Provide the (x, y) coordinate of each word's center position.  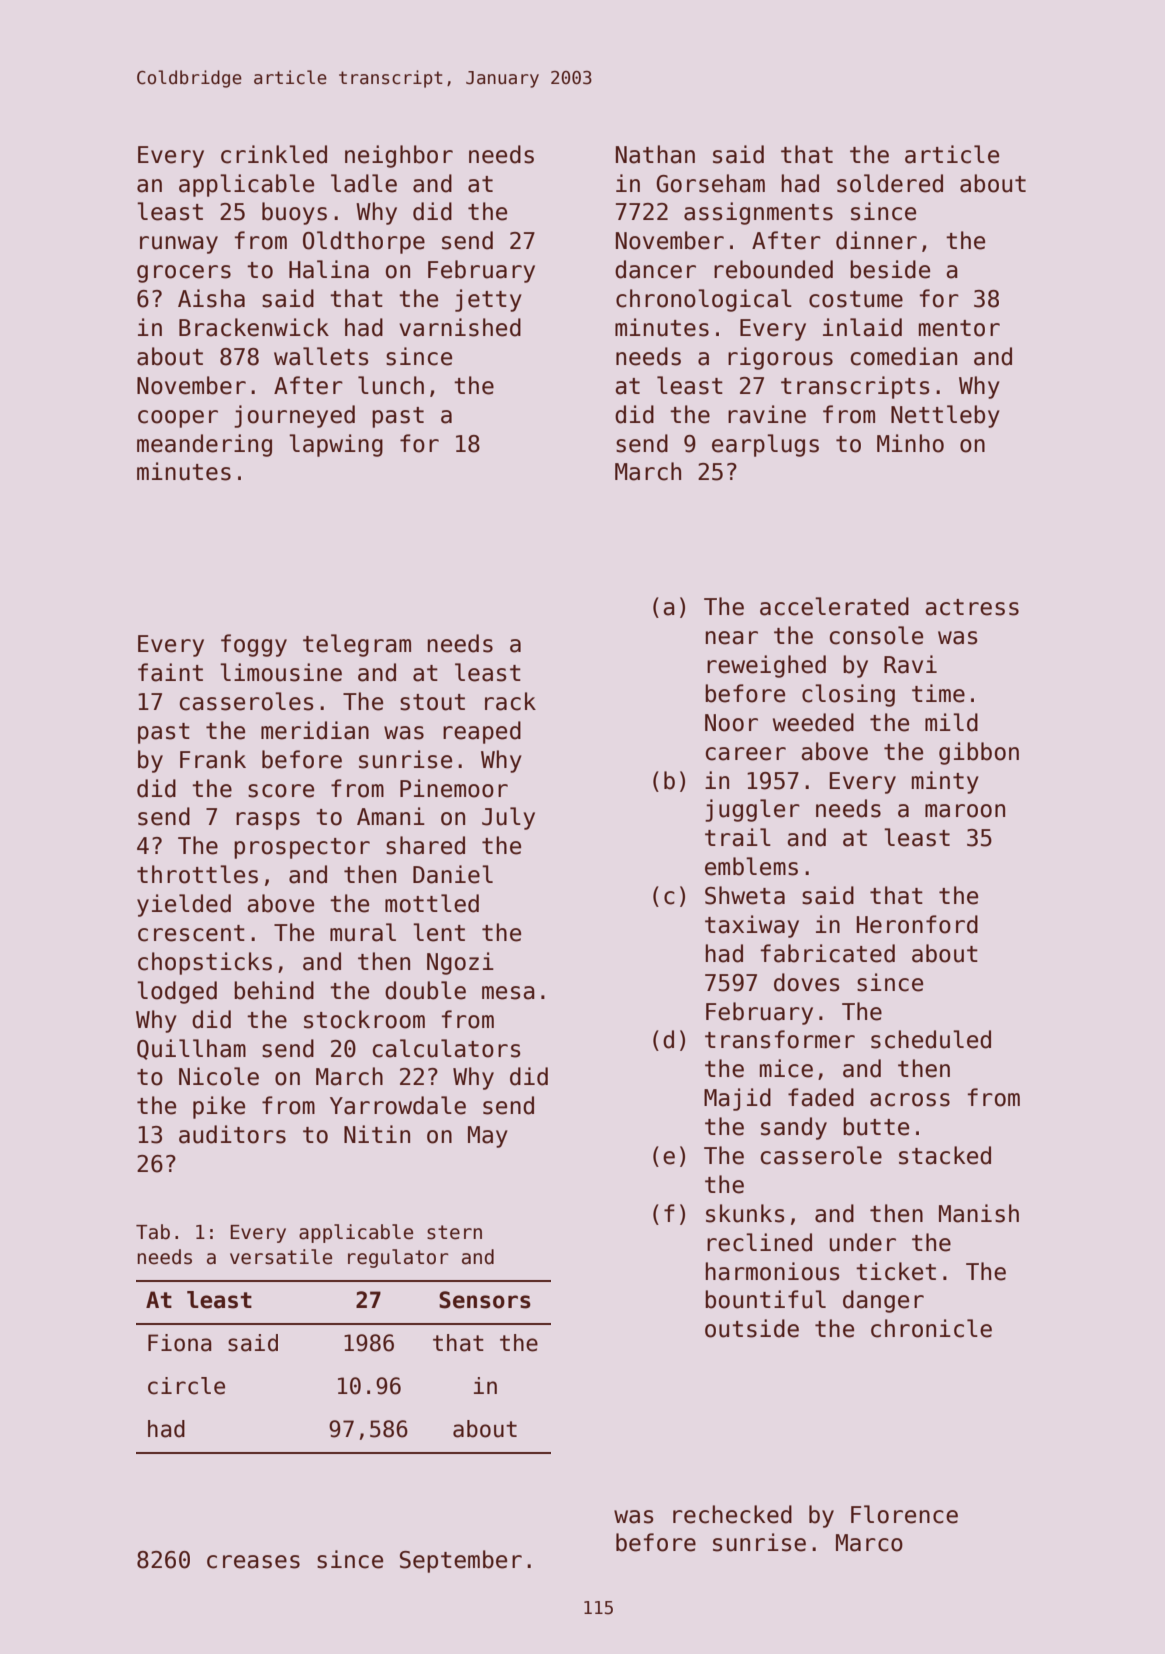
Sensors (485, 1300)
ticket (896, 1271)
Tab (153, 1232)
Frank (213, 759)
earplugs (765, 445)
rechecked (732, 1514)
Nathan (655, 154)
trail (738, 837)
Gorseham (710, 183)
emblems (751, 866)
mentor (959, 328)
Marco (869, 1543)
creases (253, 1562)
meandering (204, 445)
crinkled (274, 154)
